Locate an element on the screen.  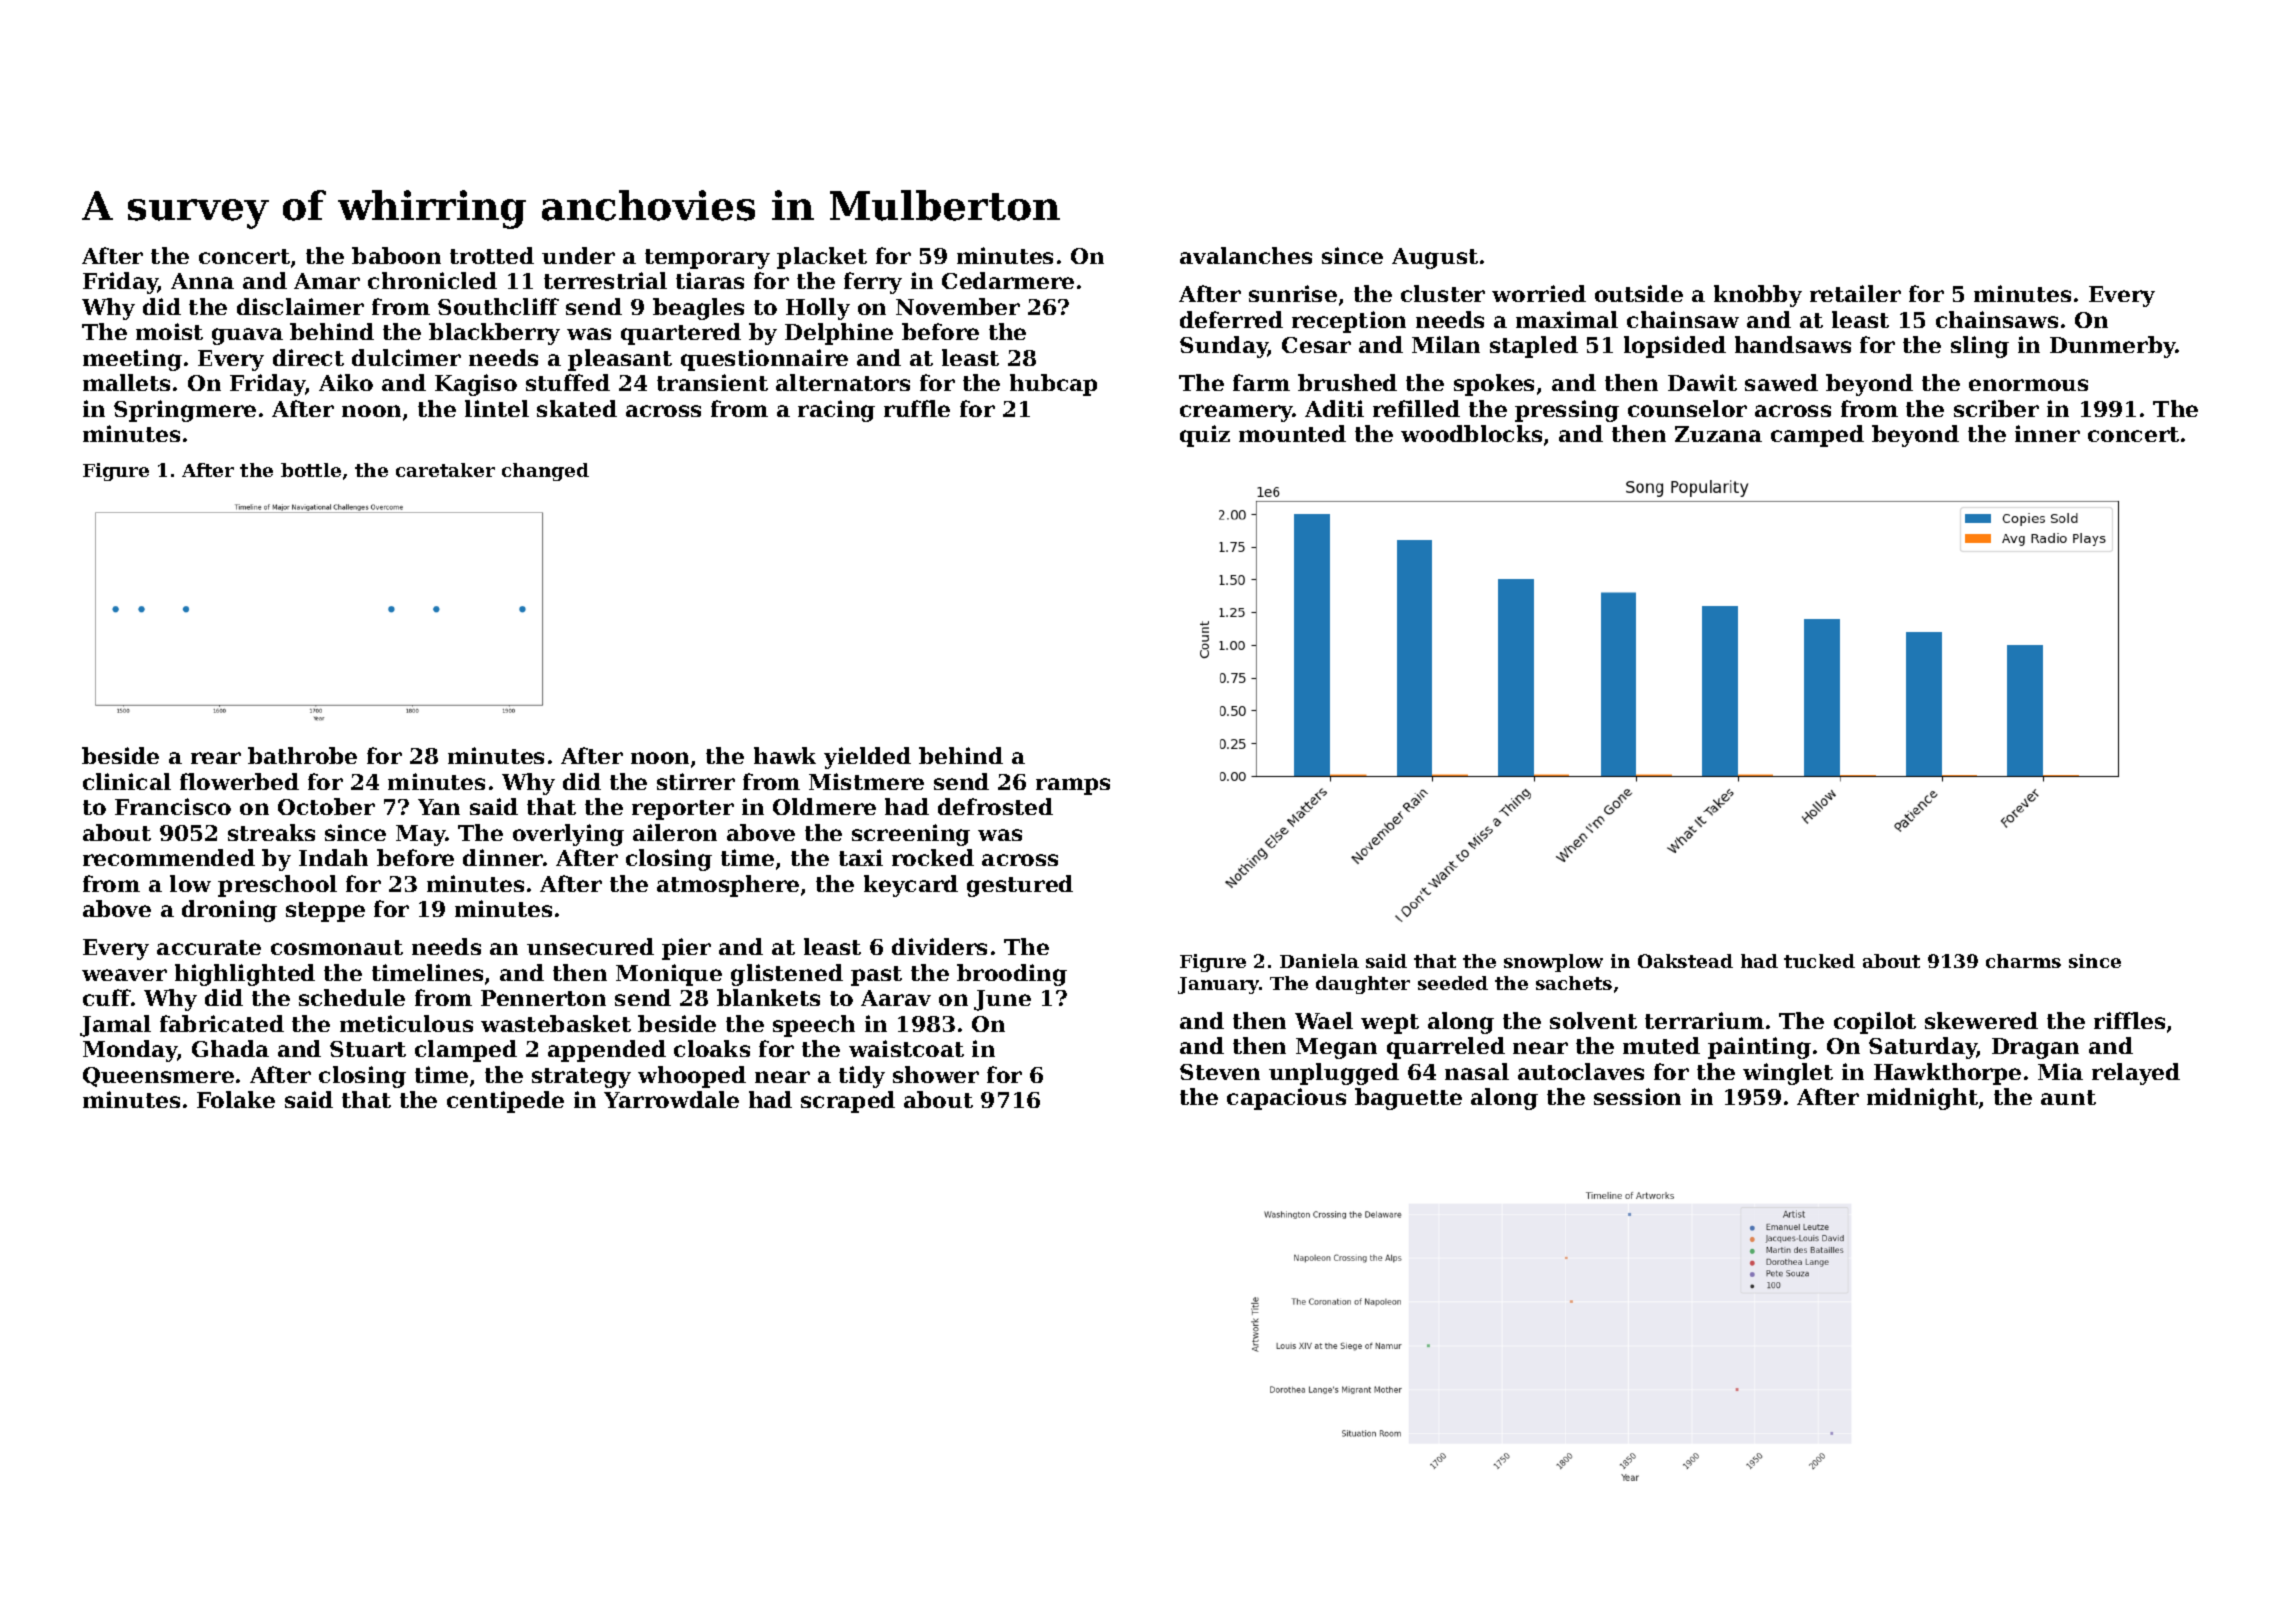
yielded is located at coordinates (867, 758).
